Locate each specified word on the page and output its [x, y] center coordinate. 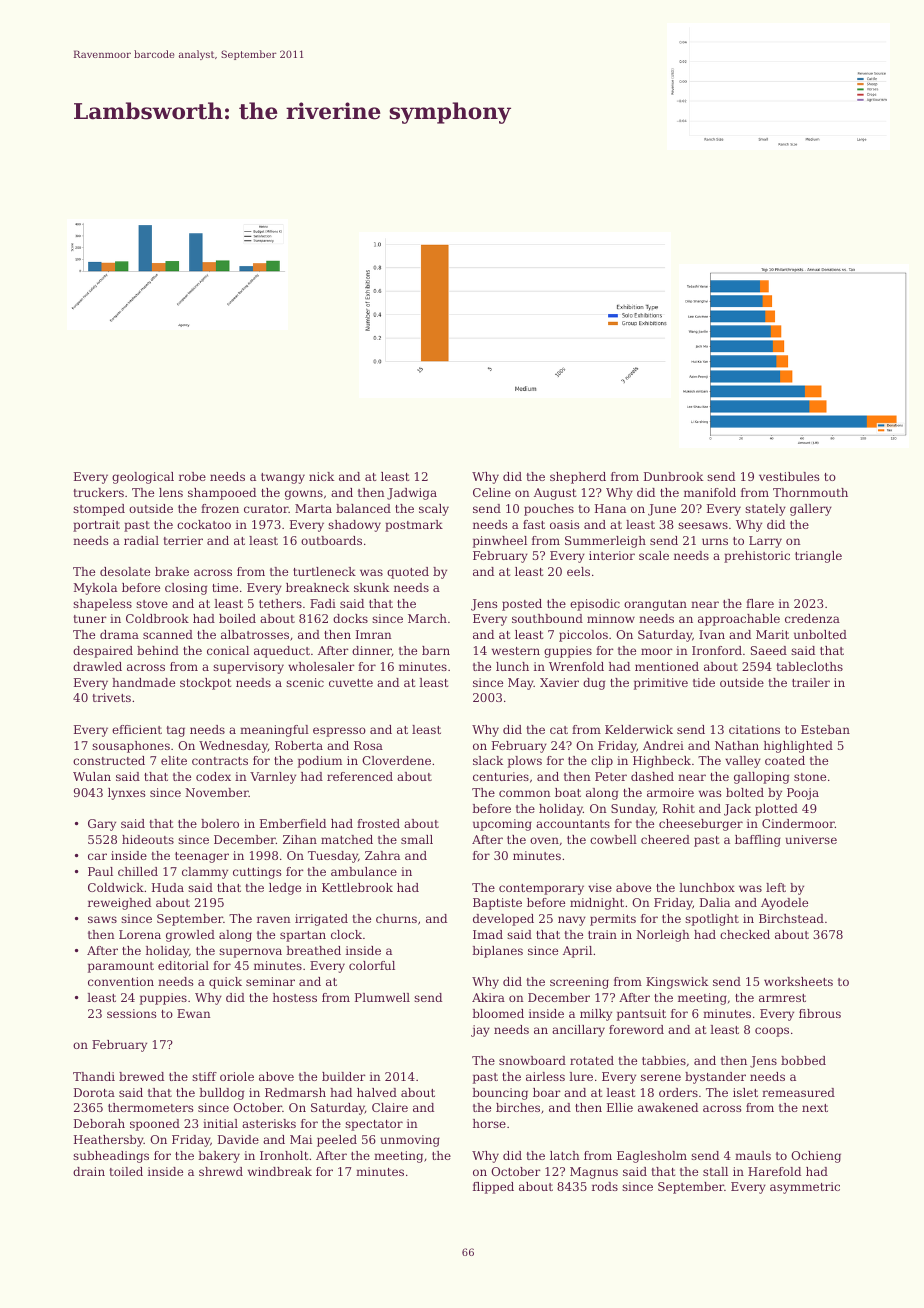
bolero [220, 823]
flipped [493, 1188]
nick [321, 476]
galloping [761, 778]
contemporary [541, 889]
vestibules [789, 476]
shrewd [221, 1171]
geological [143, 478]
